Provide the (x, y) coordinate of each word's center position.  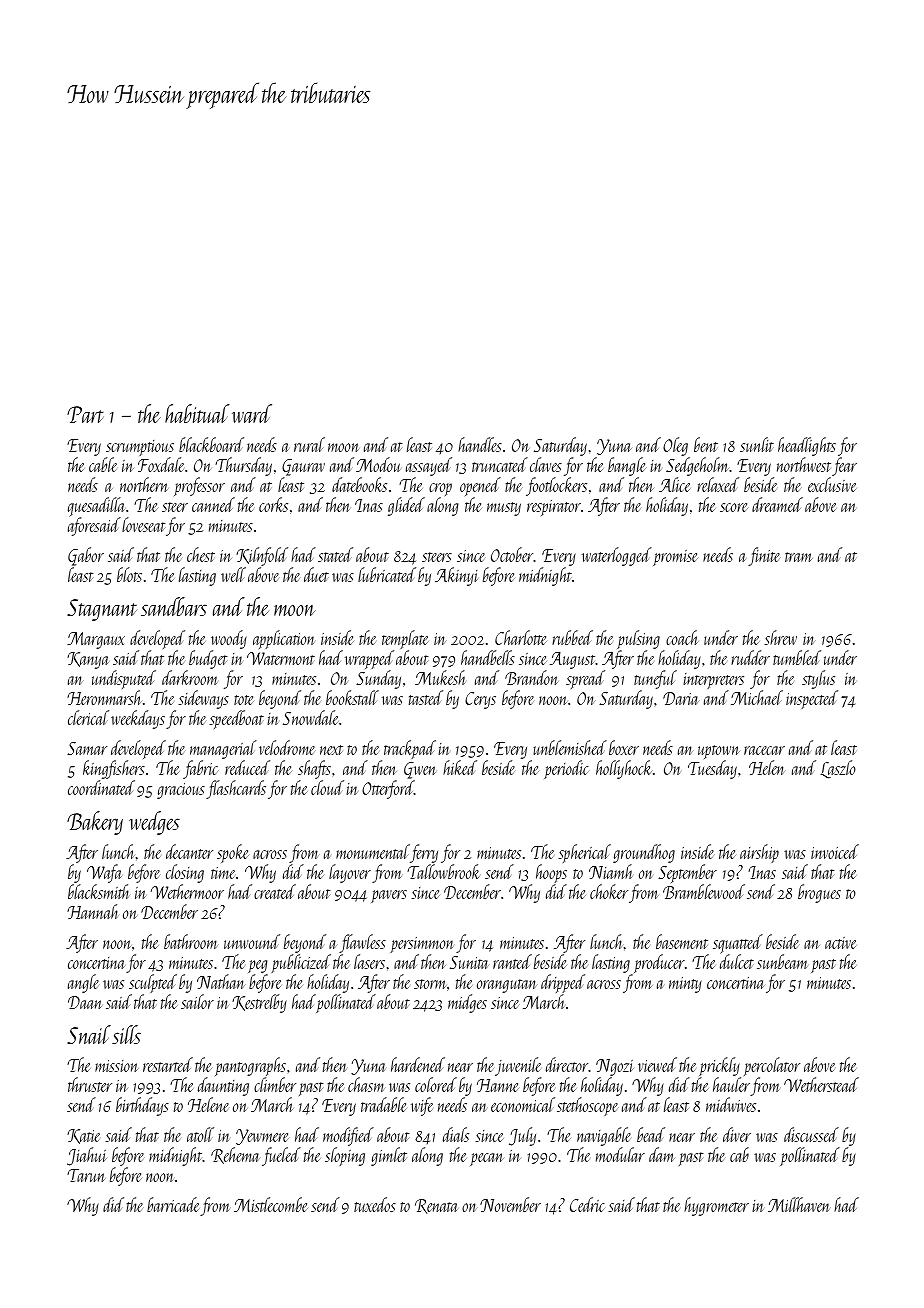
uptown (719, 753)
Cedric (587, 1204)
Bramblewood (704, 891)
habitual (197, 413)
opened (480, 486)
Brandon (531, 677)
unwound (252, 941)
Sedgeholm (698, 466)
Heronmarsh (104, 698)
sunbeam (782, 961)
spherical (584, 853)
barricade (173, 1204)
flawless (362, 943)
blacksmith (98, 891)
